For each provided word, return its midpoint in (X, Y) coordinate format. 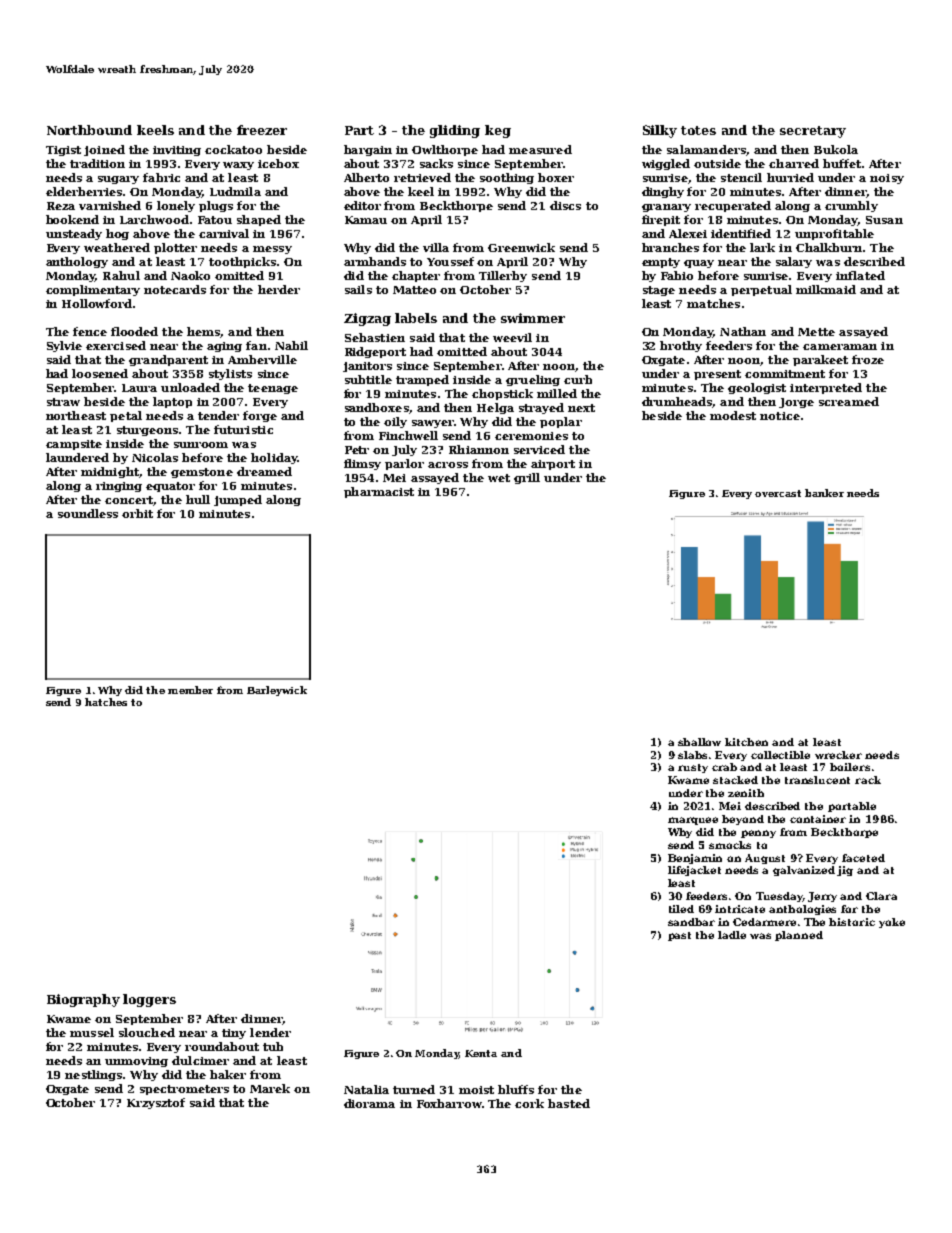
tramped (422, 380)
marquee (693, 821)
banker (824, 493)
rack (868, 780)
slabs (692, 755)
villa (436, 247)
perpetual (761, 290)
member (190, 690)
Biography (83, 1000)
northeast (76, 415)
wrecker (838, 755)
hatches (106, 702)
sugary (118, 180)
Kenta (481, 1053)
